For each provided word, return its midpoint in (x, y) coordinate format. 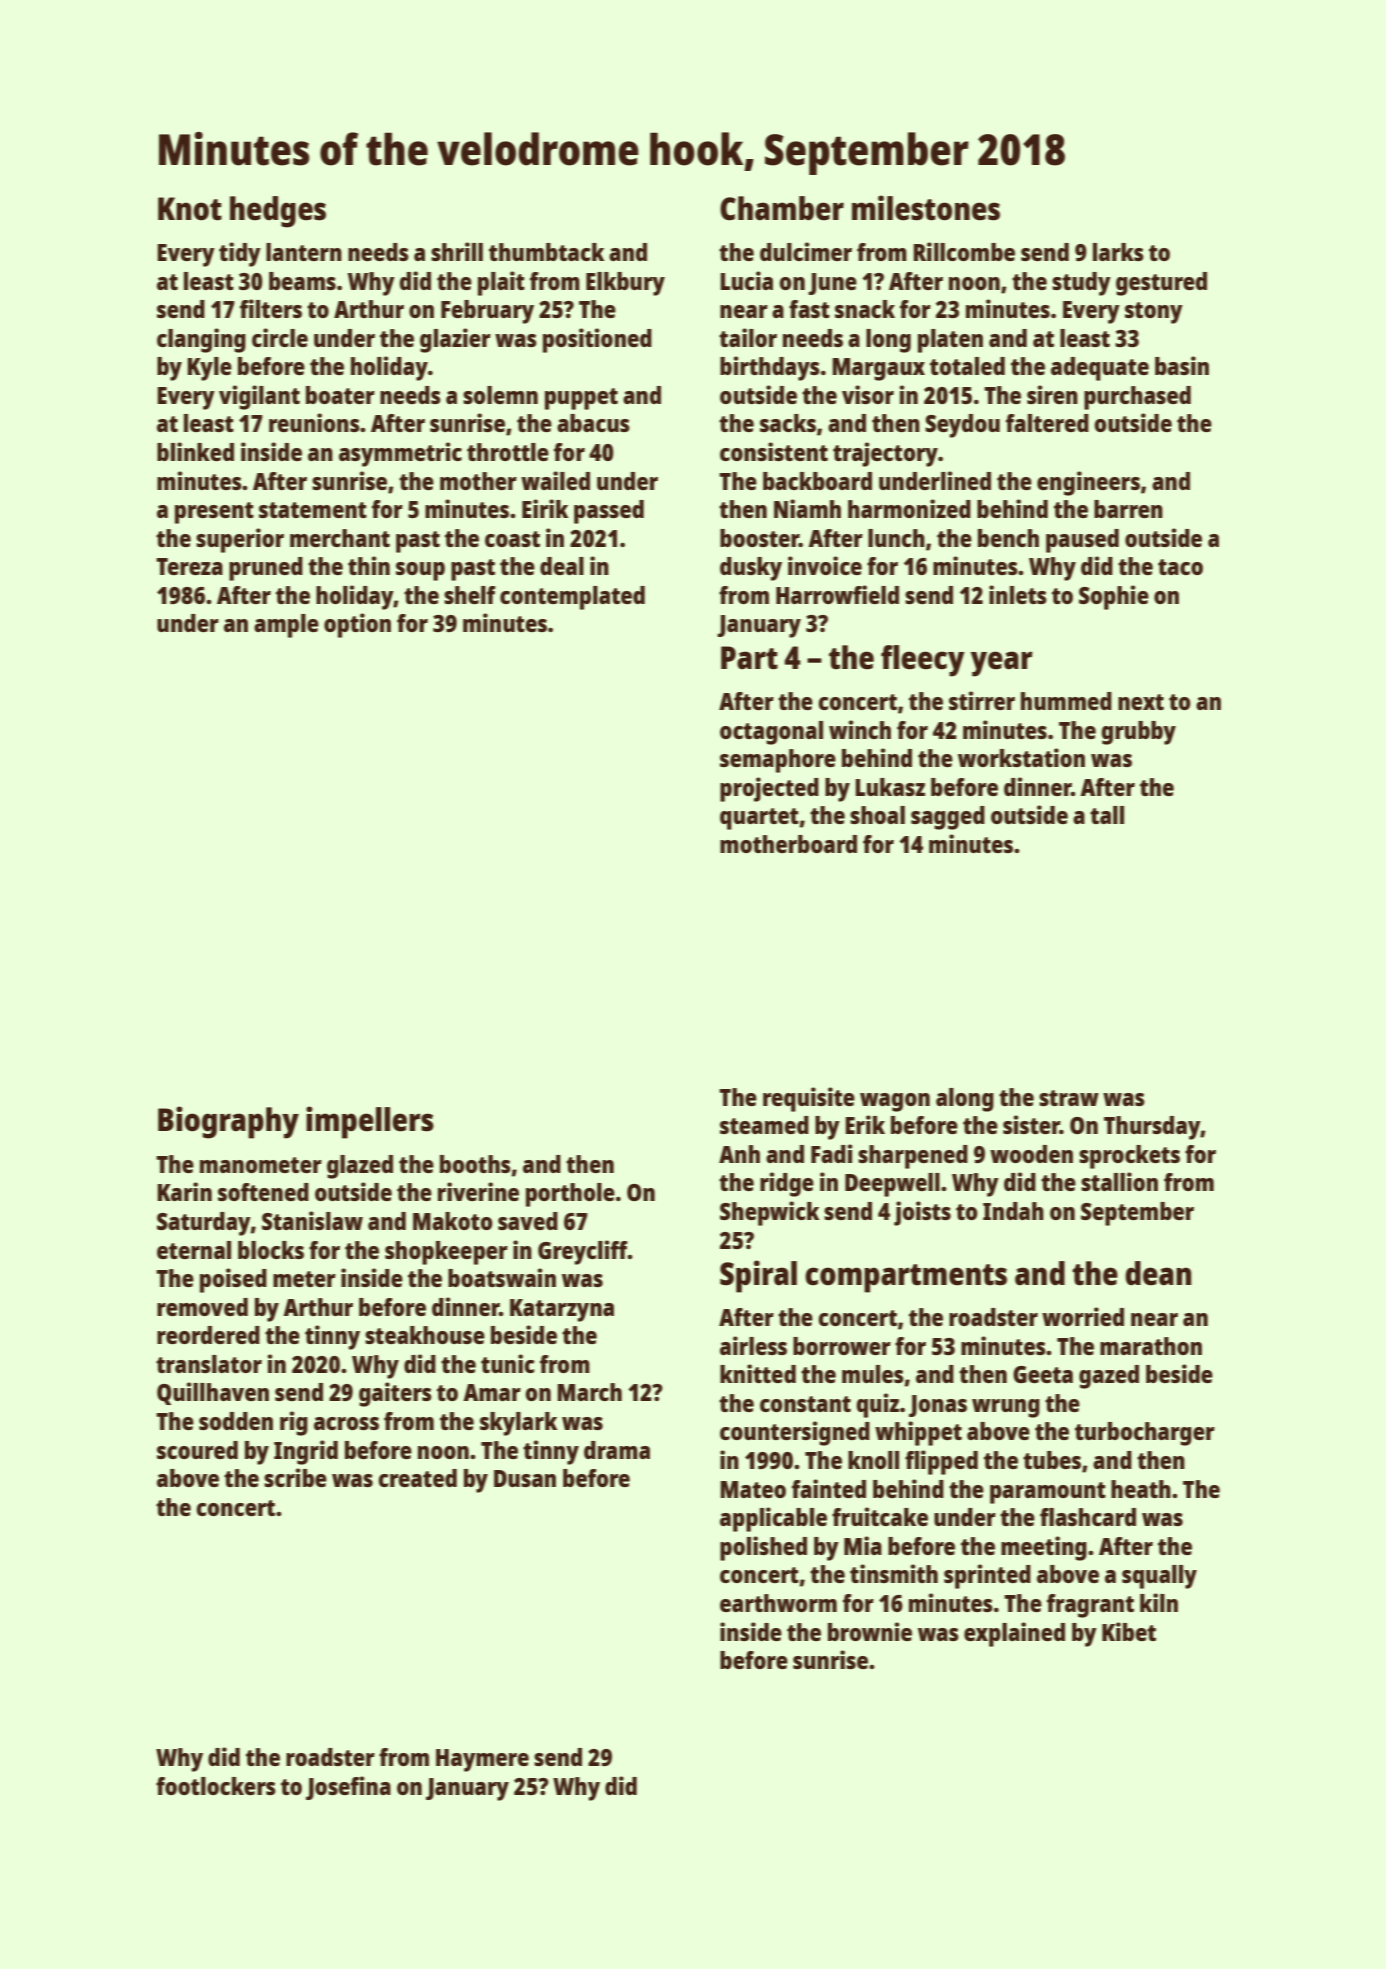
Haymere (482, 1760)
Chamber (782, 208)
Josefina (348, 1788)
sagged (948, 818)
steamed (764, 1125)
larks (1118, 252)
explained (1014, 1634)
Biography (228, 1122)
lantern (304, 252)
